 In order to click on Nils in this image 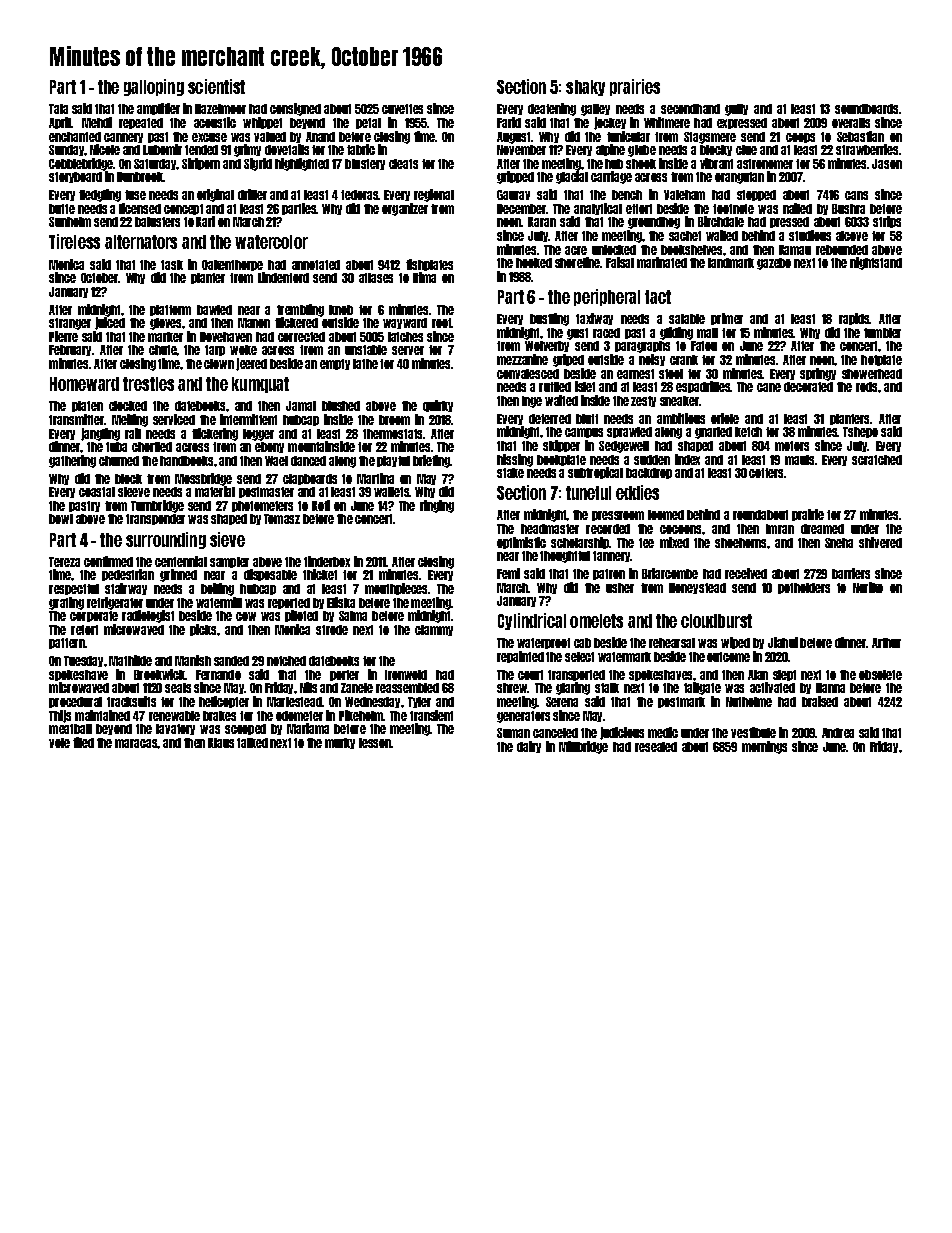, I will do `click(308, 687)`.
